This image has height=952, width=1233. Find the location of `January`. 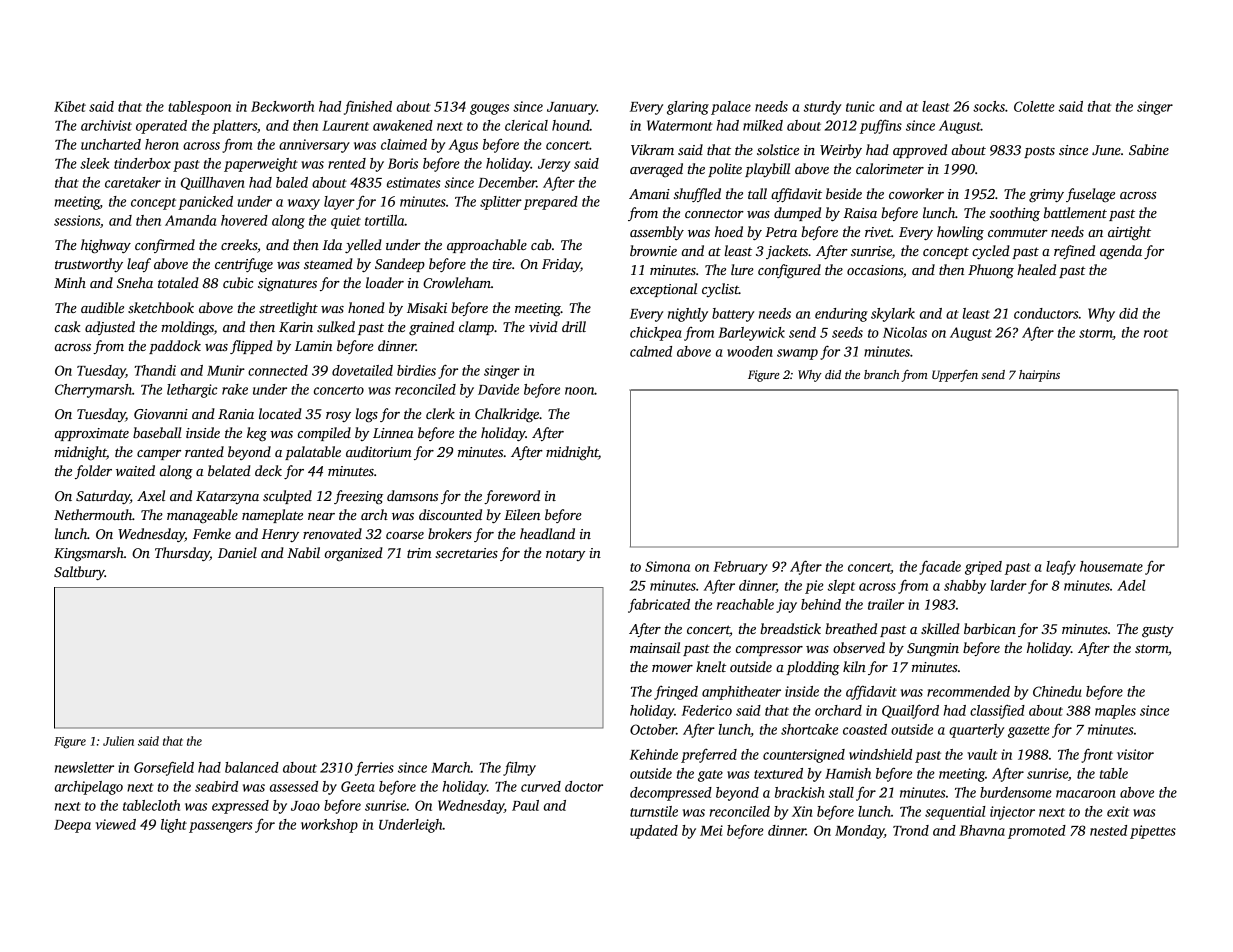

January is located at coordinates (572, 108).
